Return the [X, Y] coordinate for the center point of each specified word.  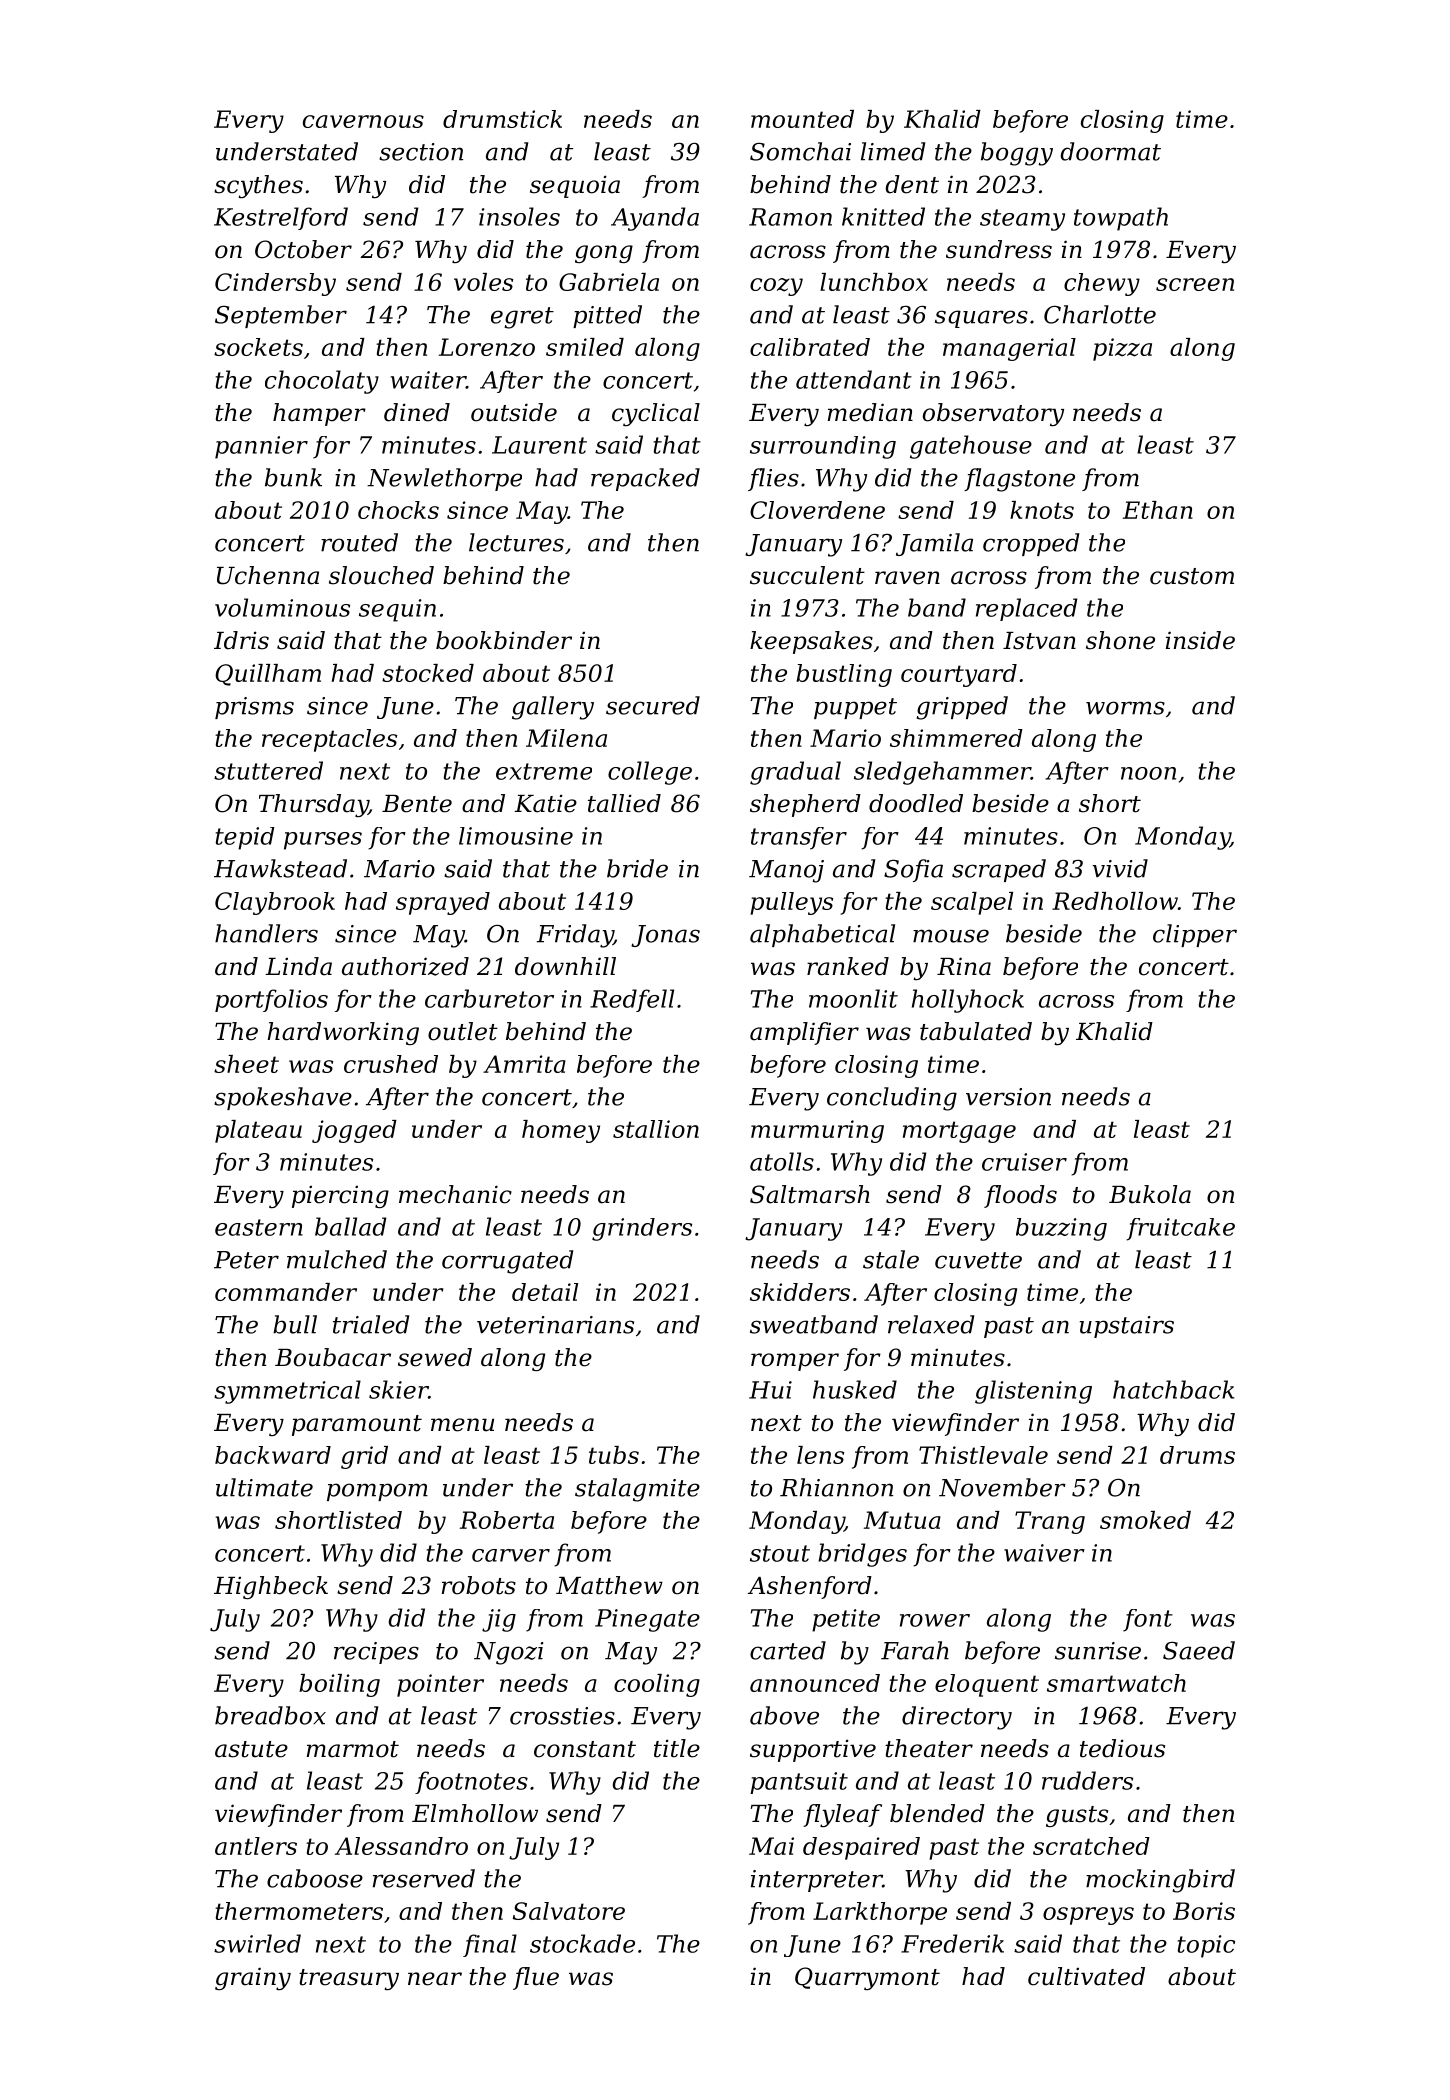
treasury [349, 1979]
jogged [354, 1131]
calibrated [810, 347]
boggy [1017, 154]
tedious [1122, 1748]
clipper [1195, 935]
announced [815, 1683]
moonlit [853, 998]
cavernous [363, 121]
